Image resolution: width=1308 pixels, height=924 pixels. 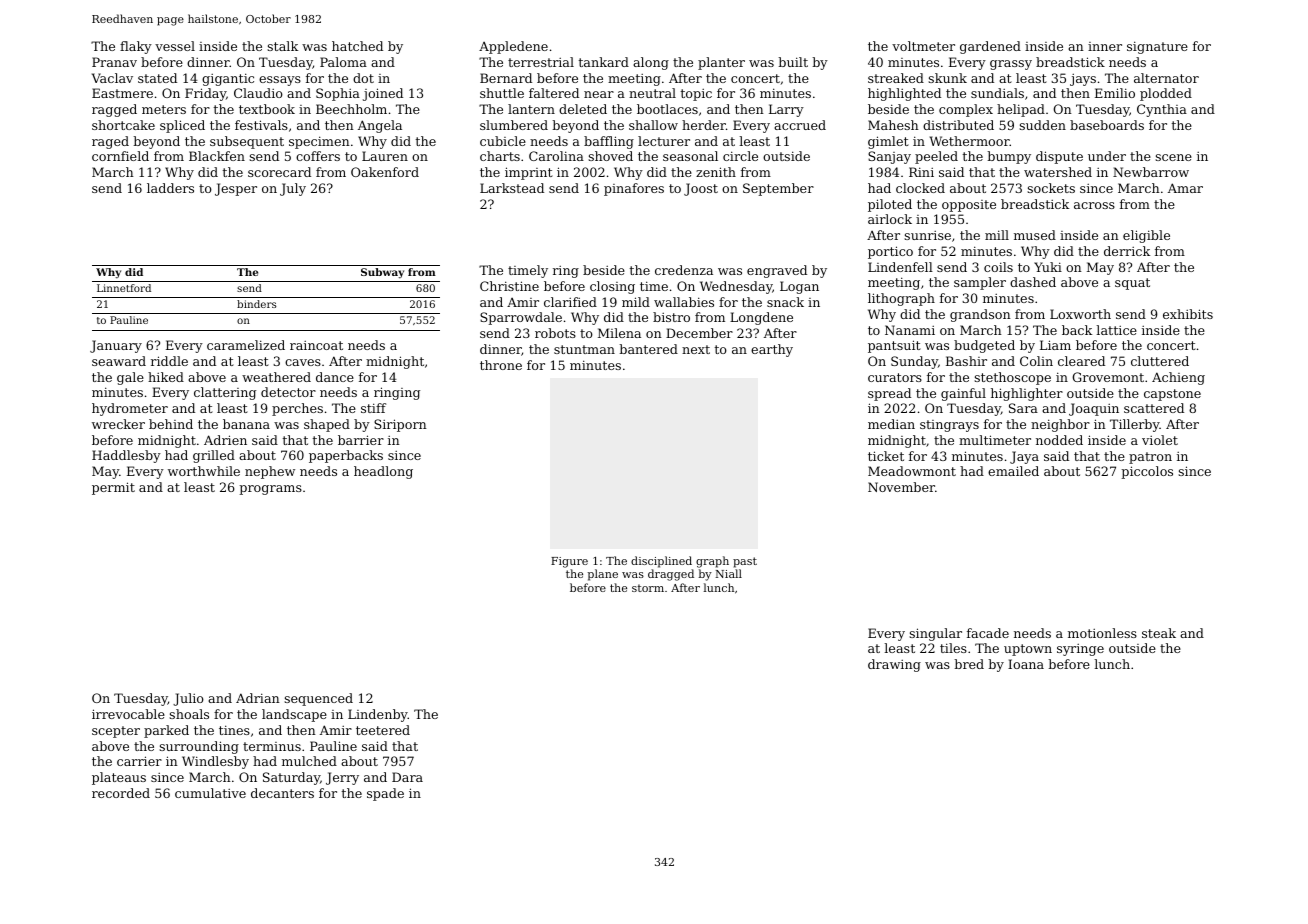 What do you see at coordinates (1188, 314) in the screenshot?
I see `exhibits` at bounding box center [1188, 314].
